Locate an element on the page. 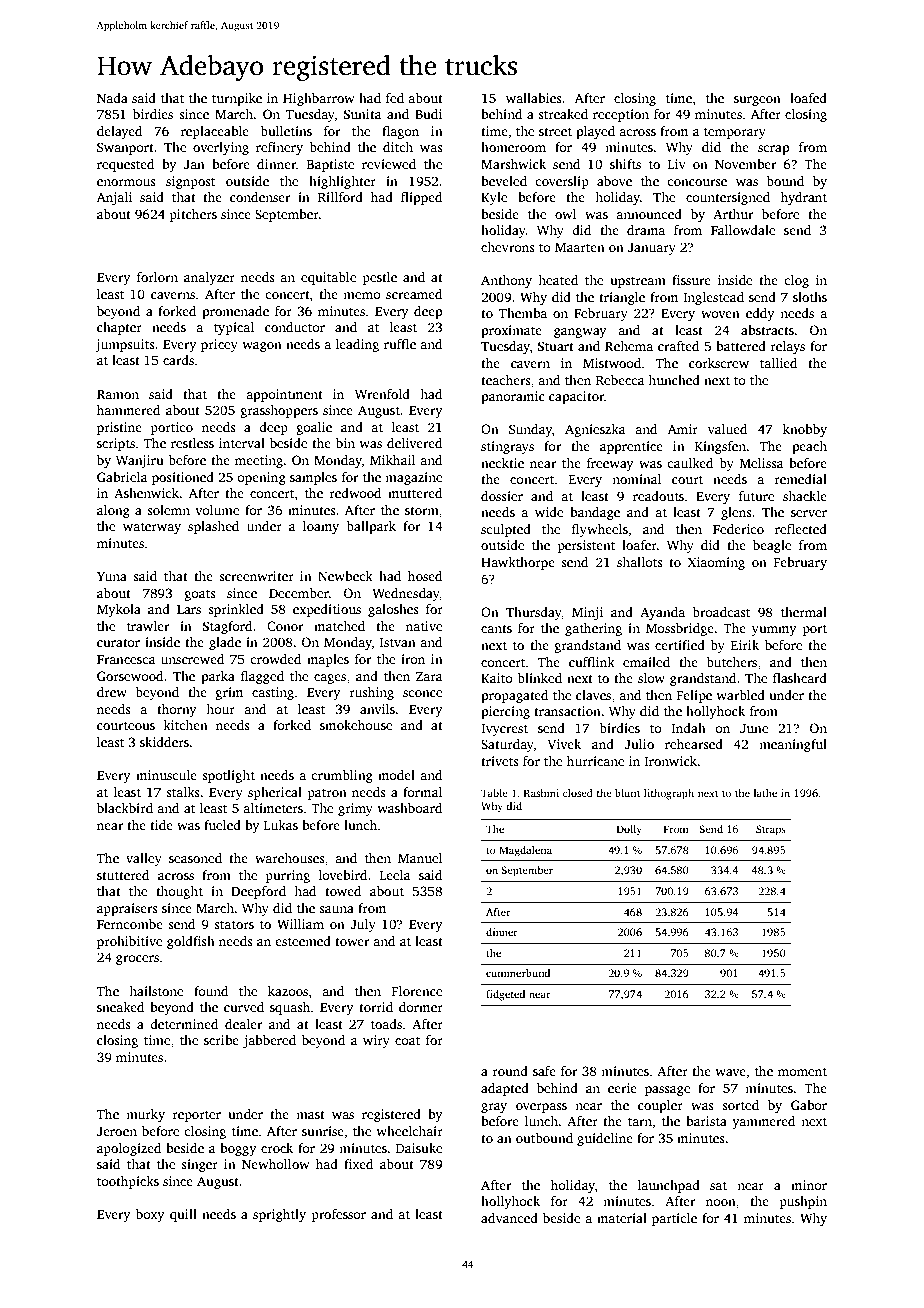 The height and width of the page is (1308, 924). blackbird is located at coordinates (125, 808).
